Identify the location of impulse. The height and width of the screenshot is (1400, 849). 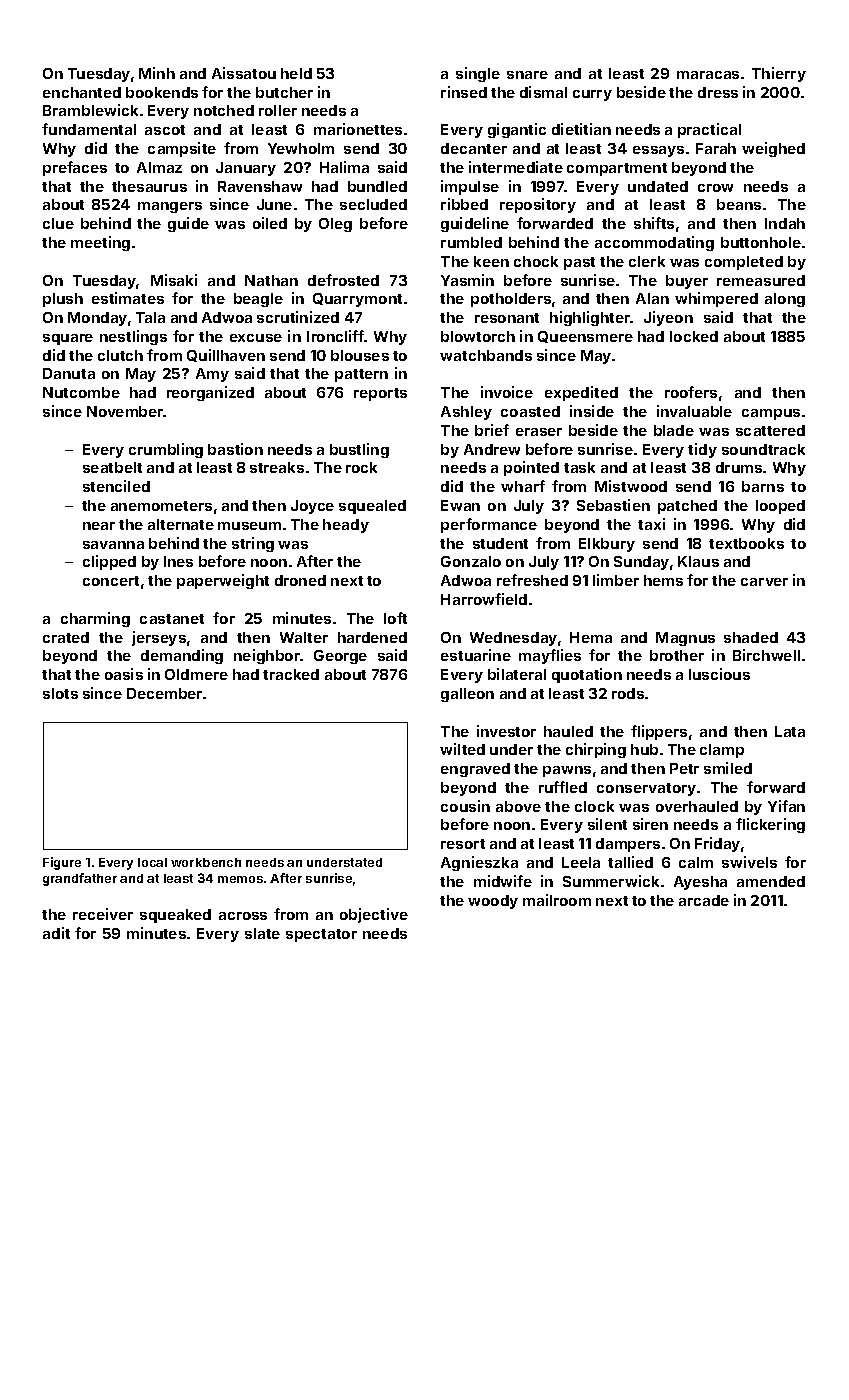
(470, 187).
